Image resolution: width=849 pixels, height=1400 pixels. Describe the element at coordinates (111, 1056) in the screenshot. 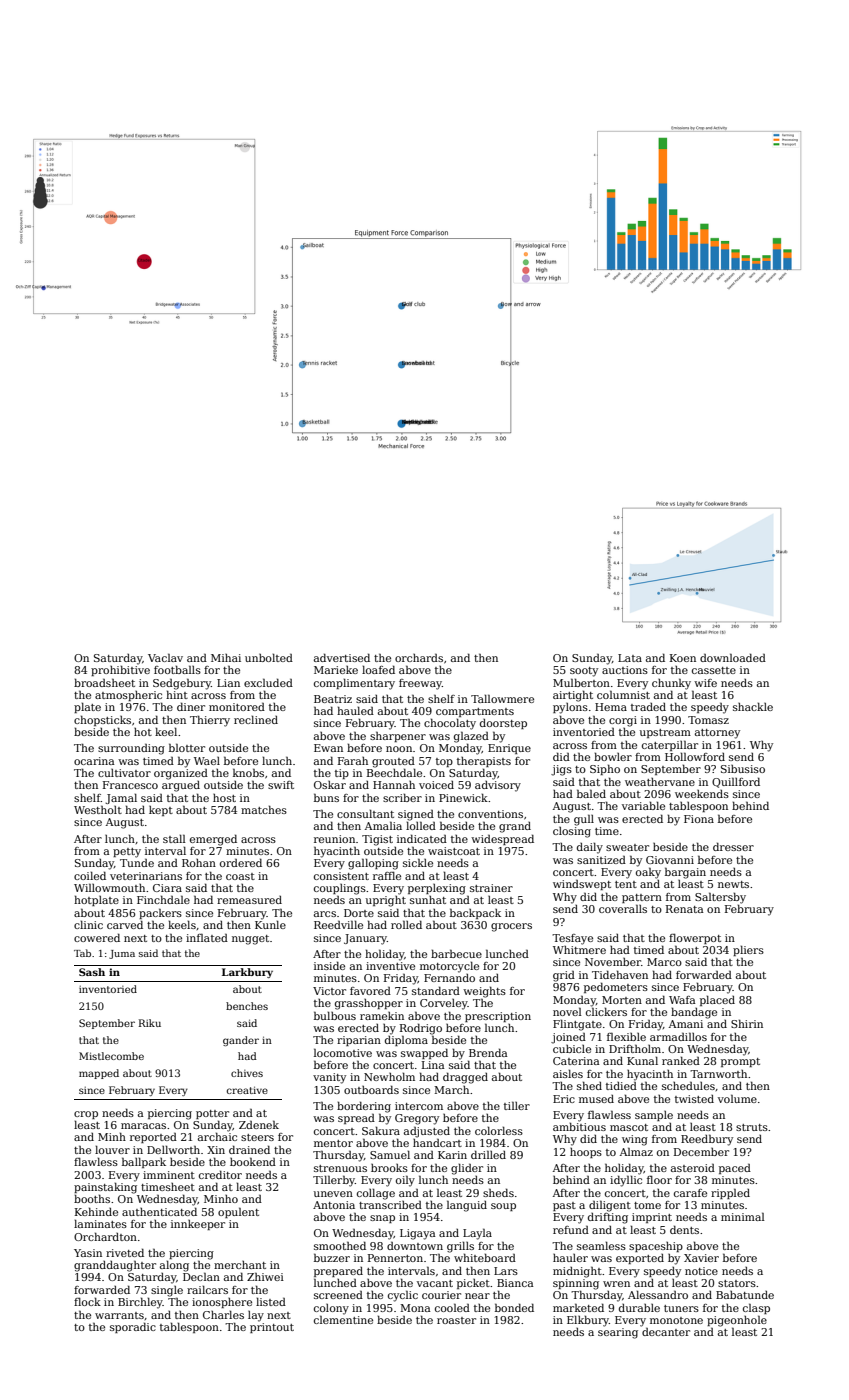

I see `Mistlecombe` at that location.
